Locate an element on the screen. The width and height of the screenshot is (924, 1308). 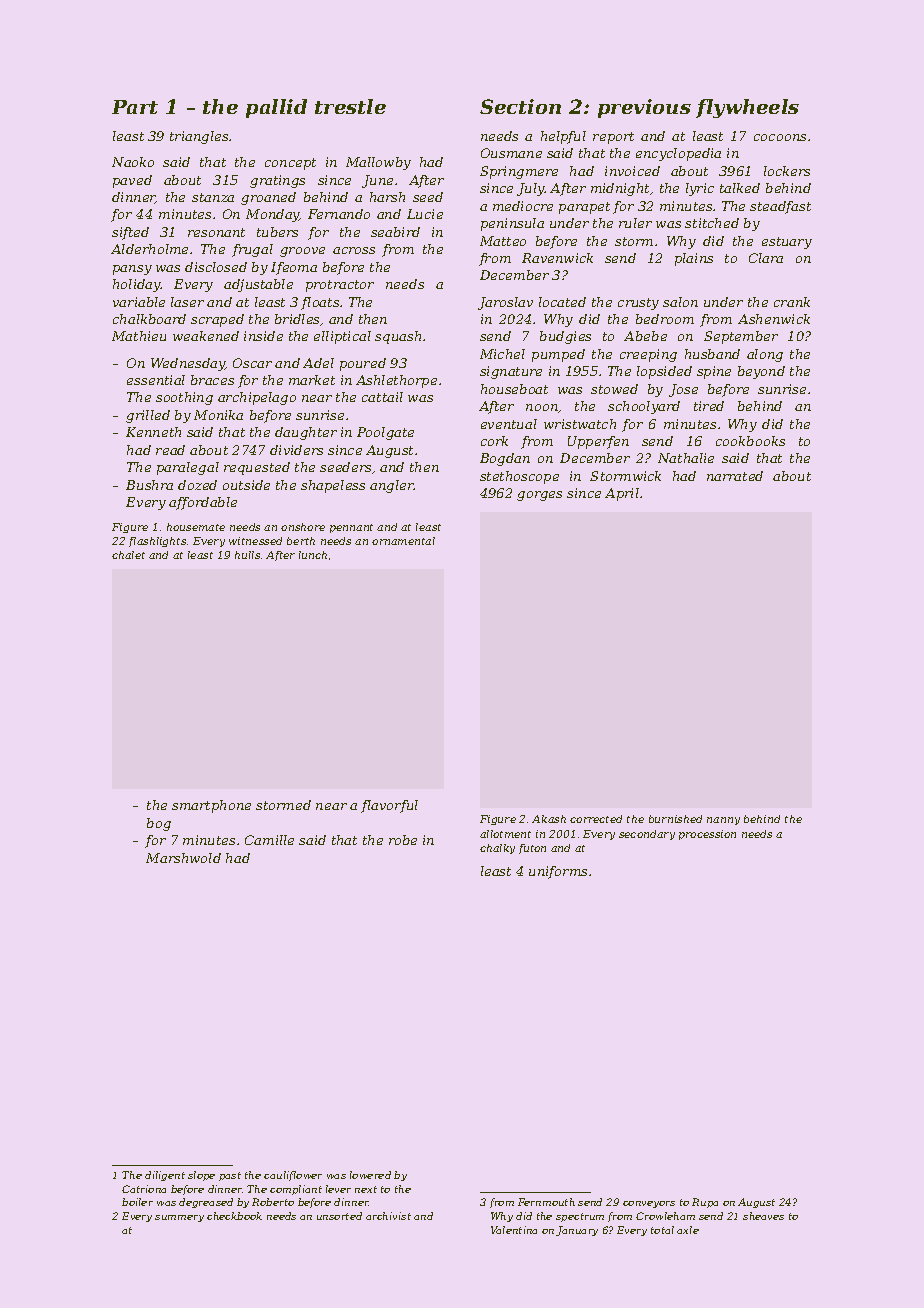
Part is located at coordinates (135, 107).
